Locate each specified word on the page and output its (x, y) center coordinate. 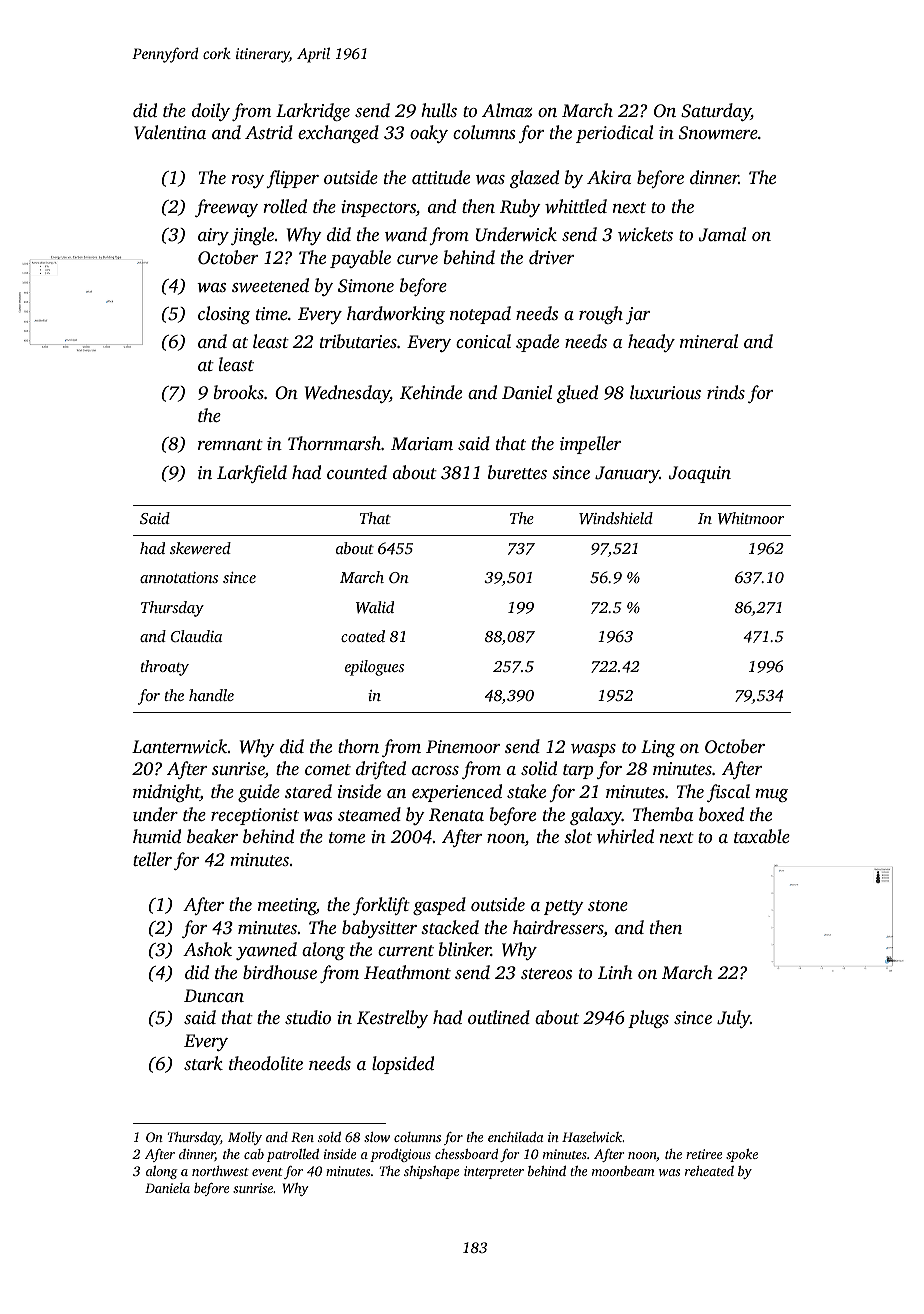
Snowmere (718, 133)
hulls (439, 110)
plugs (648, 1019)
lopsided (403, 1065)
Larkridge (313, 112)
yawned (266, 951)
